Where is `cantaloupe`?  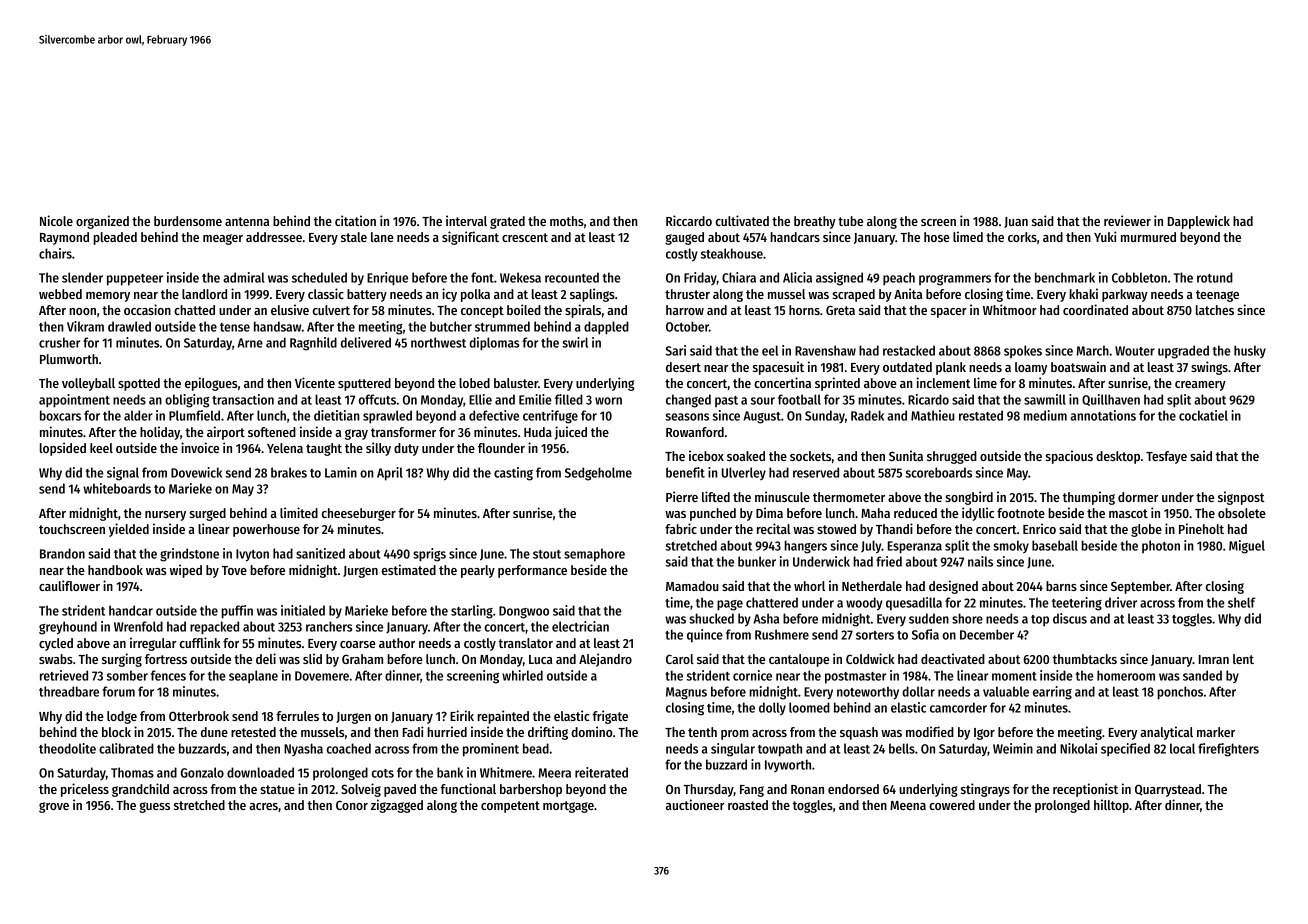
cantaloupe is located at coordinates (799, 660).
